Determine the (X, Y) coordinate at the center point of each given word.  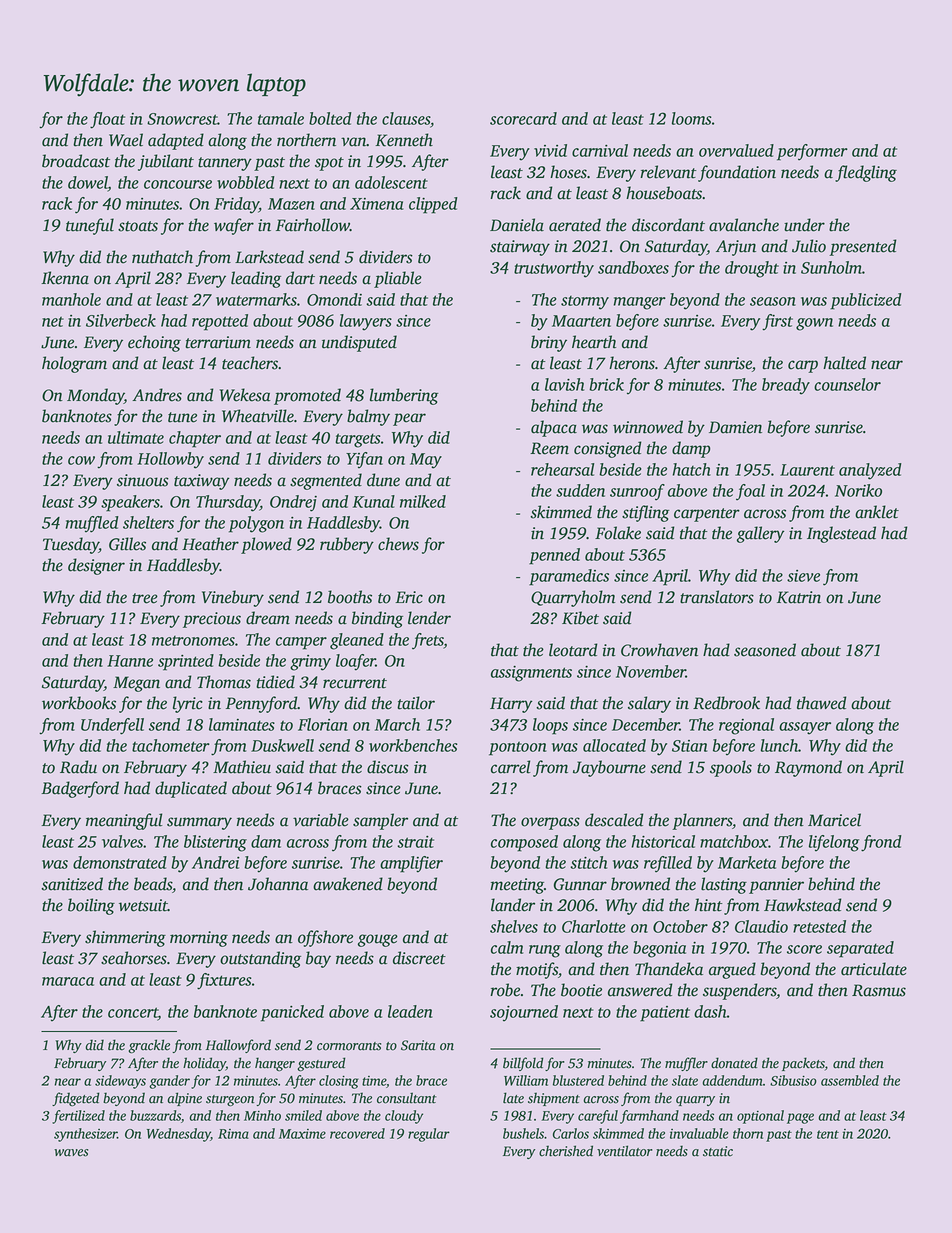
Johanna (278, 884)
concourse (178, 184)
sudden (580, 490)
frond (881, 843)
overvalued (736, 150)
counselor (847, 384)
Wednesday (179, 1135)
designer (96, 566)
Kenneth (404, 140)
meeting (517, 886)
